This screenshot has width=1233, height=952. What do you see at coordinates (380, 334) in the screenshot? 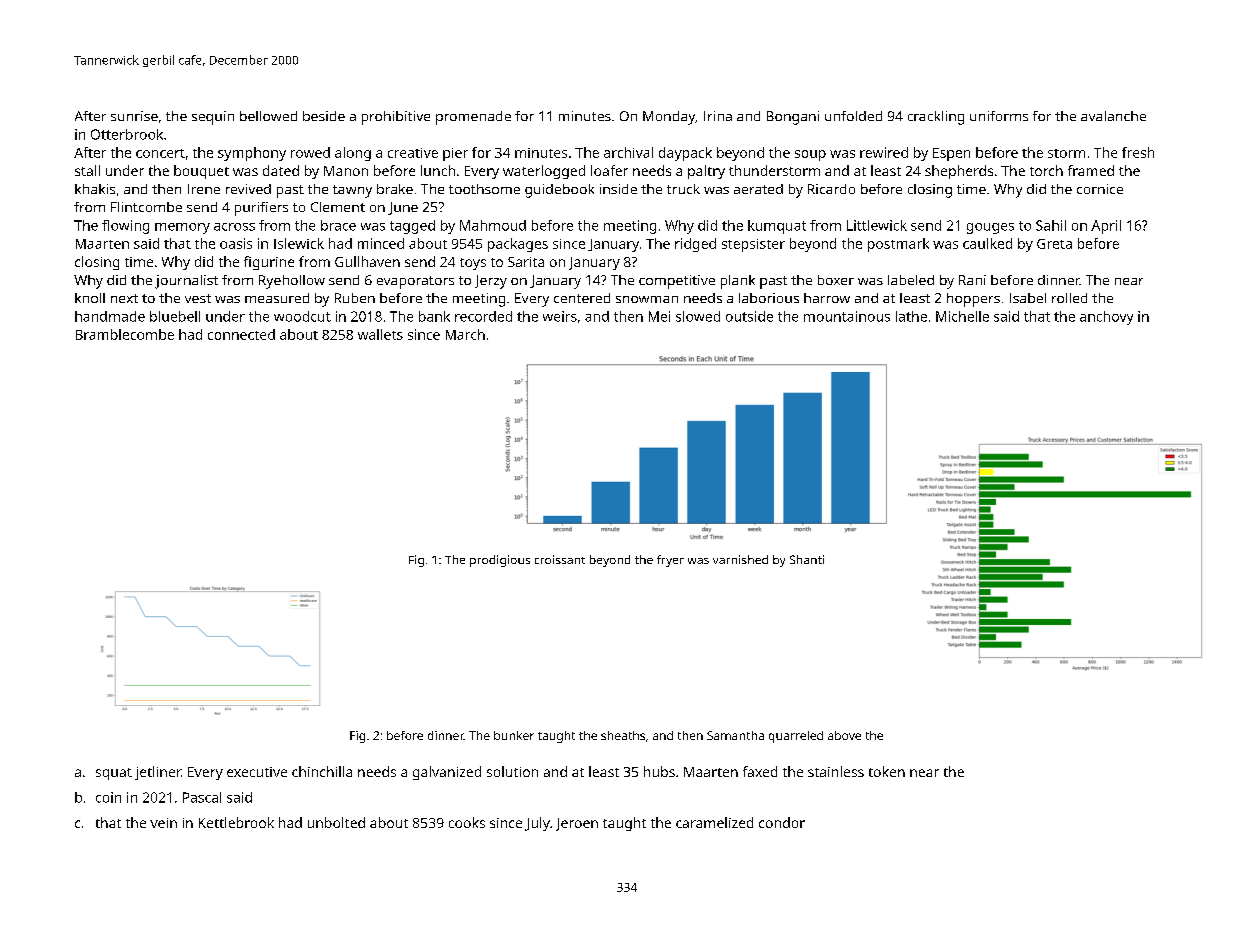
I see `wallets` at bounding box center [380, 334].
